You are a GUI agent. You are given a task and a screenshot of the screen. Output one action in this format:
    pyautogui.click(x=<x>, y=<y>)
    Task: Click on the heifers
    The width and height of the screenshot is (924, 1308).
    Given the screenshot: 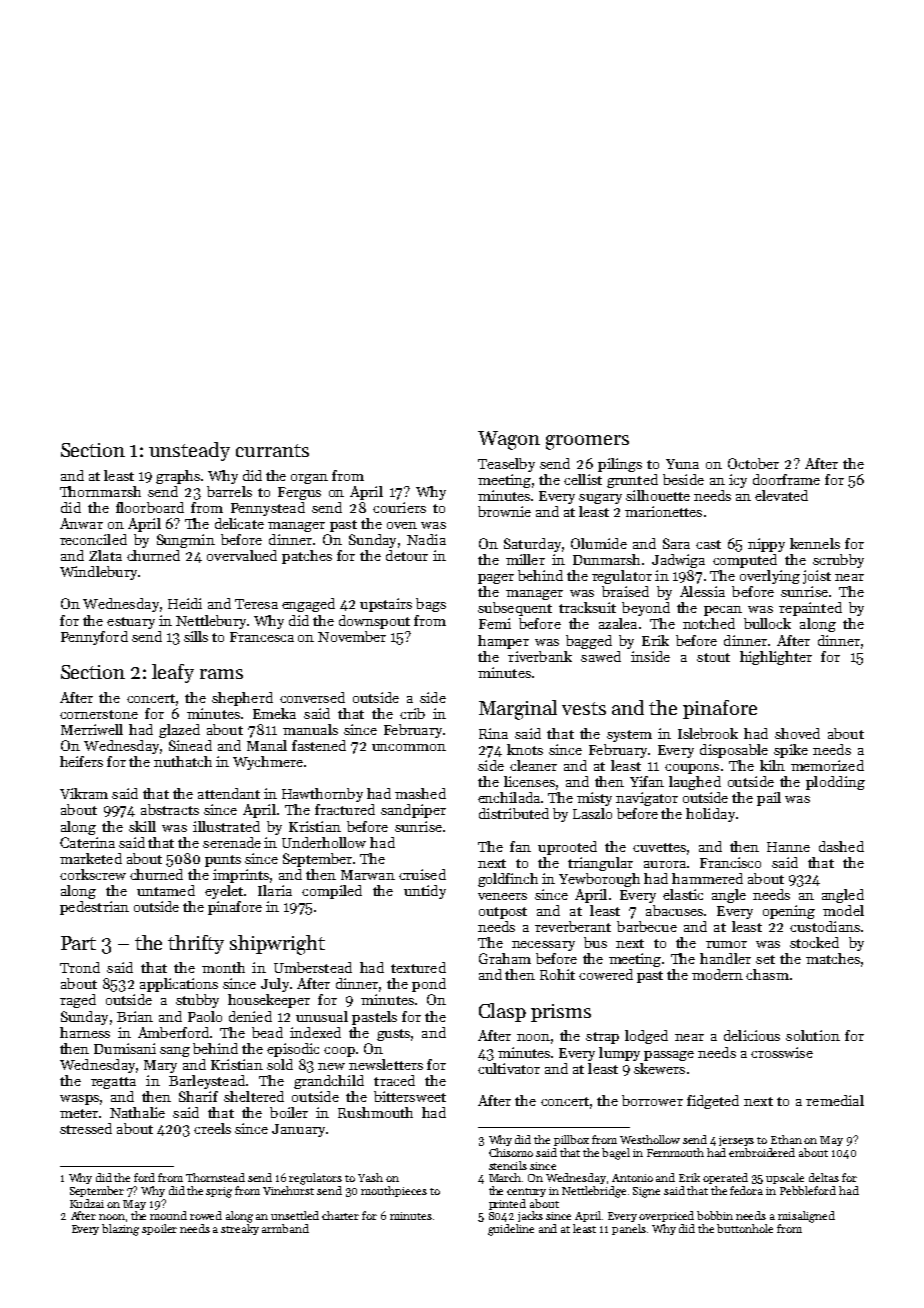 What is the action you would take?
    pyautogui.click(x=81, y=761)
